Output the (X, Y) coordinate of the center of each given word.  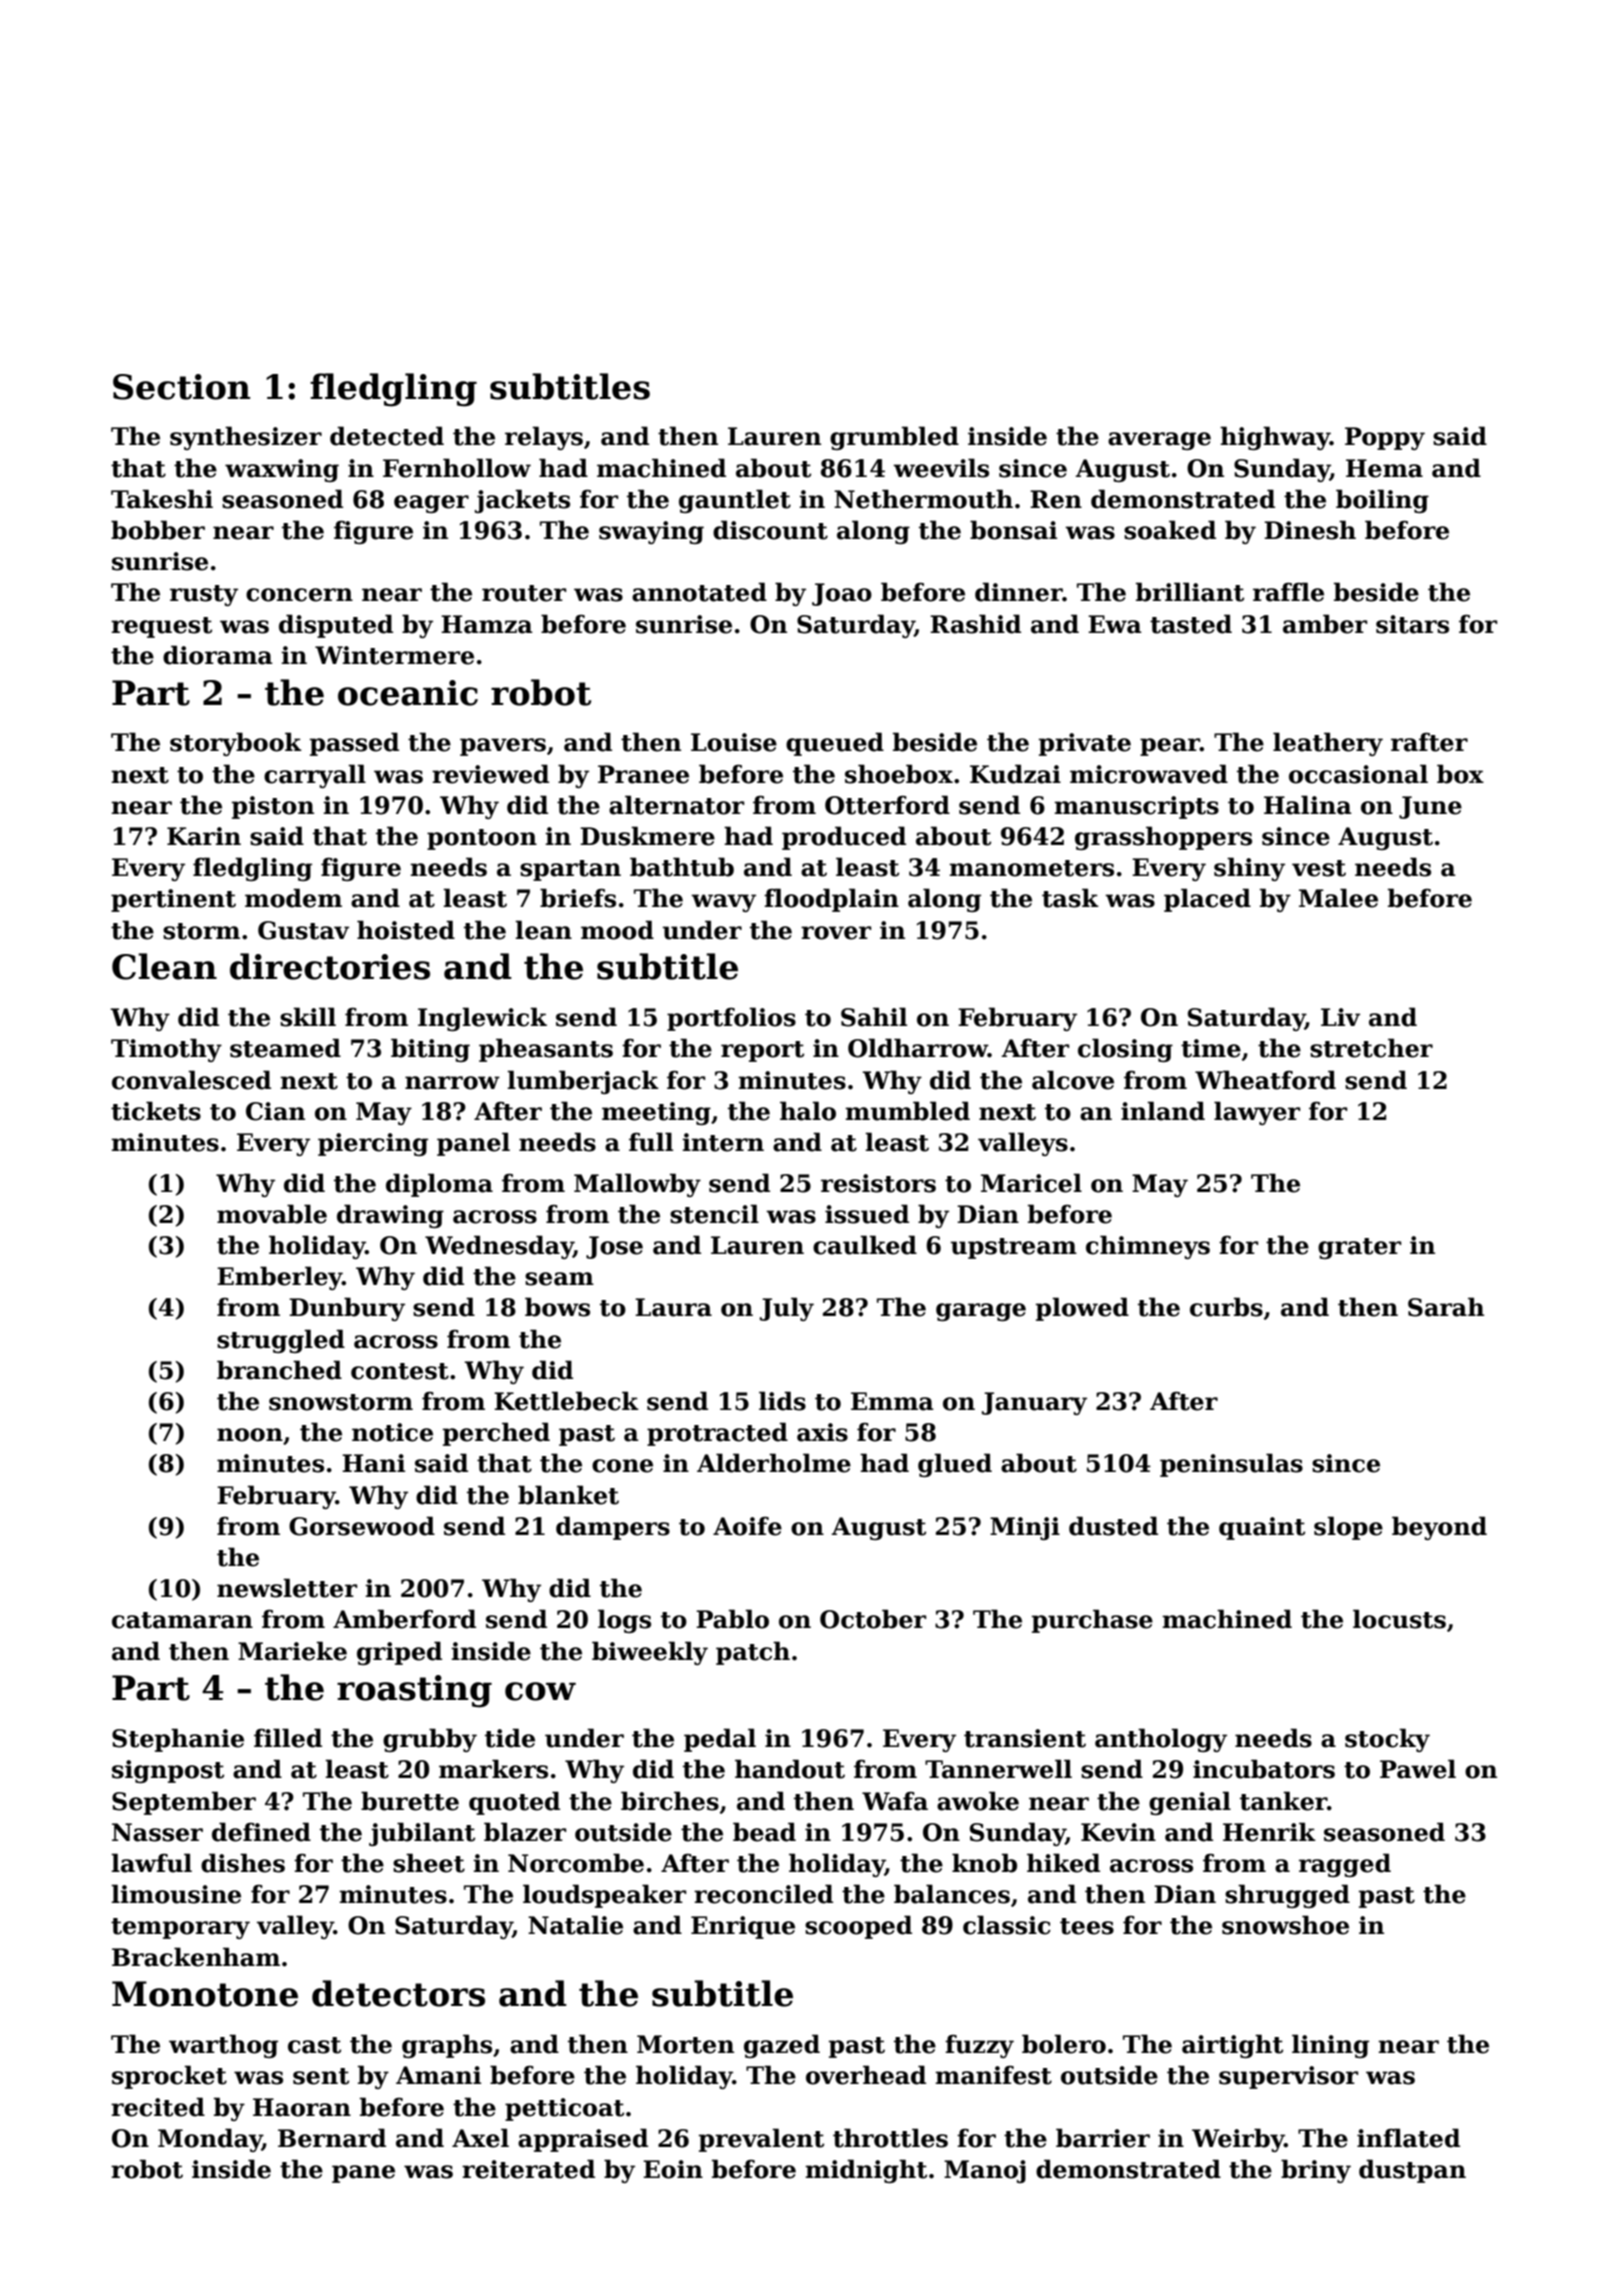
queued (835, 744)
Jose (614, 1247)
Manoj (985, 2171)
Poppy (1385, 438)
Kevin (1118, 1832)
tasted (1191, 624)
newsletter (287, 1588)
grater (1359, 1248)
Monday (210, 2140)
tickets (156, 1111)
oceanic (408, 693)
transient (1025, 1738)
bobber (158, 530)
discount (770, 530)
